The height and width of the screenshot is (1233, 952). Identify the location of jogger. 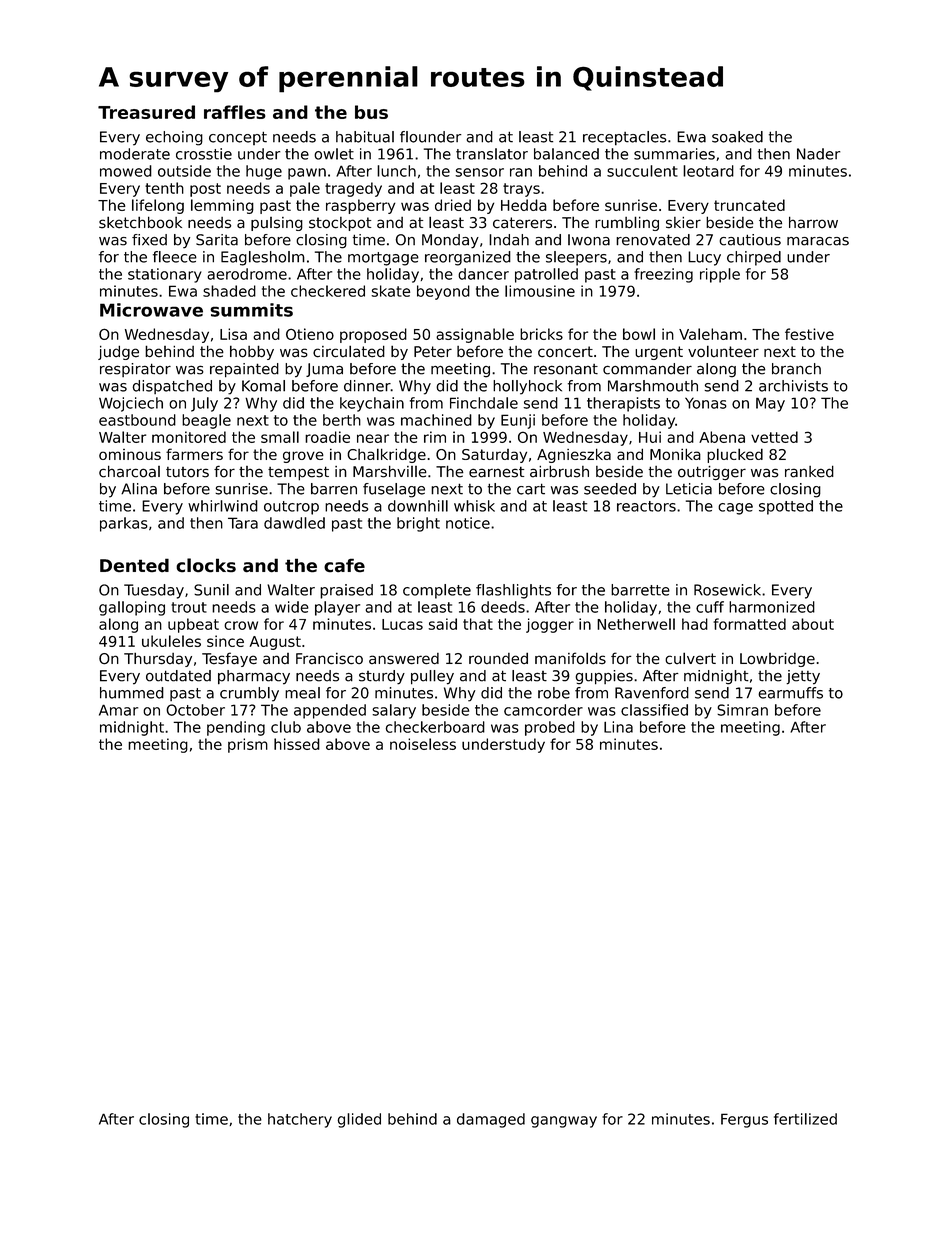
(550, 625).
